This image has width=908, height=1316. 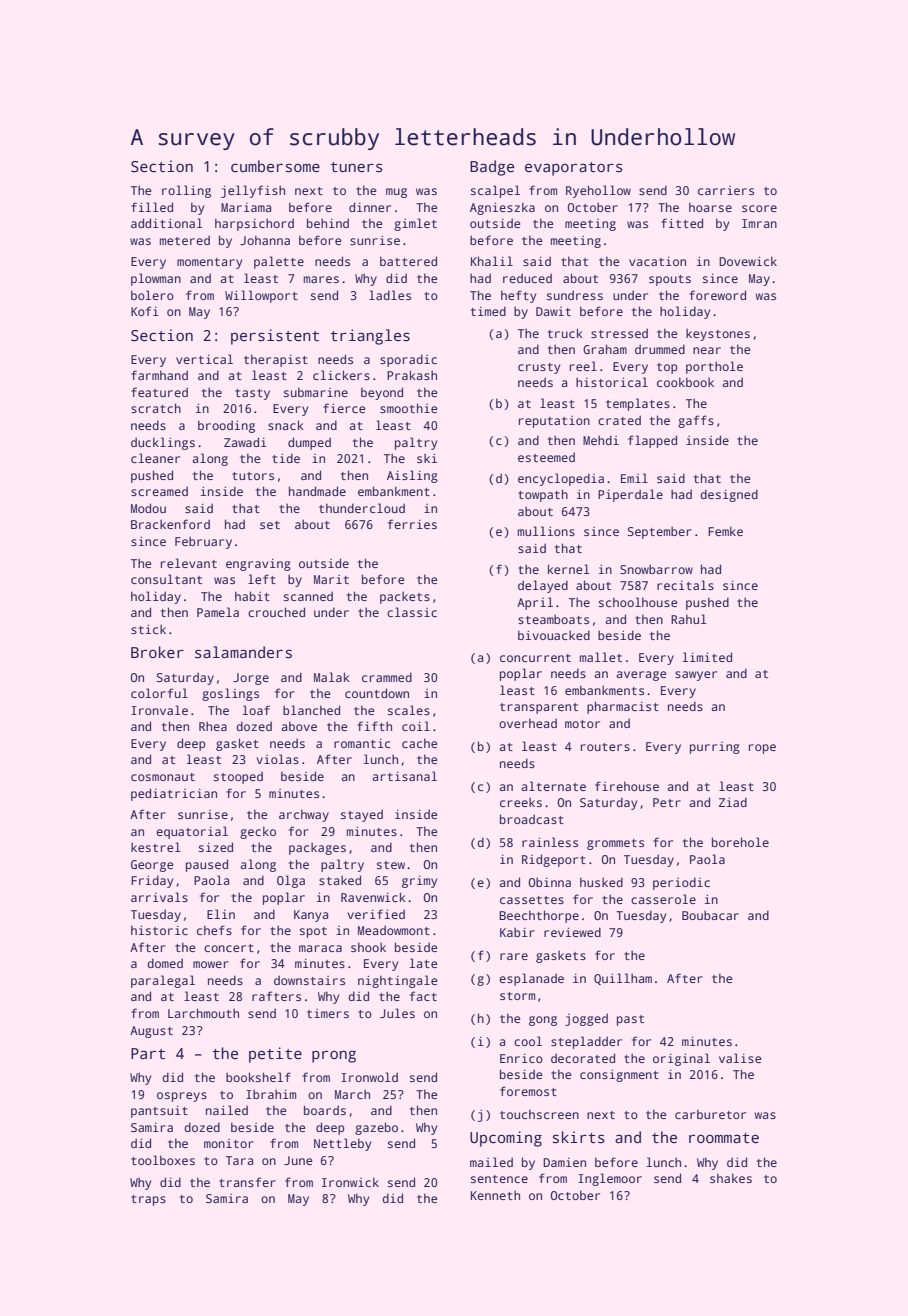 I want to click on transparent, so click(x=539, y=708).
